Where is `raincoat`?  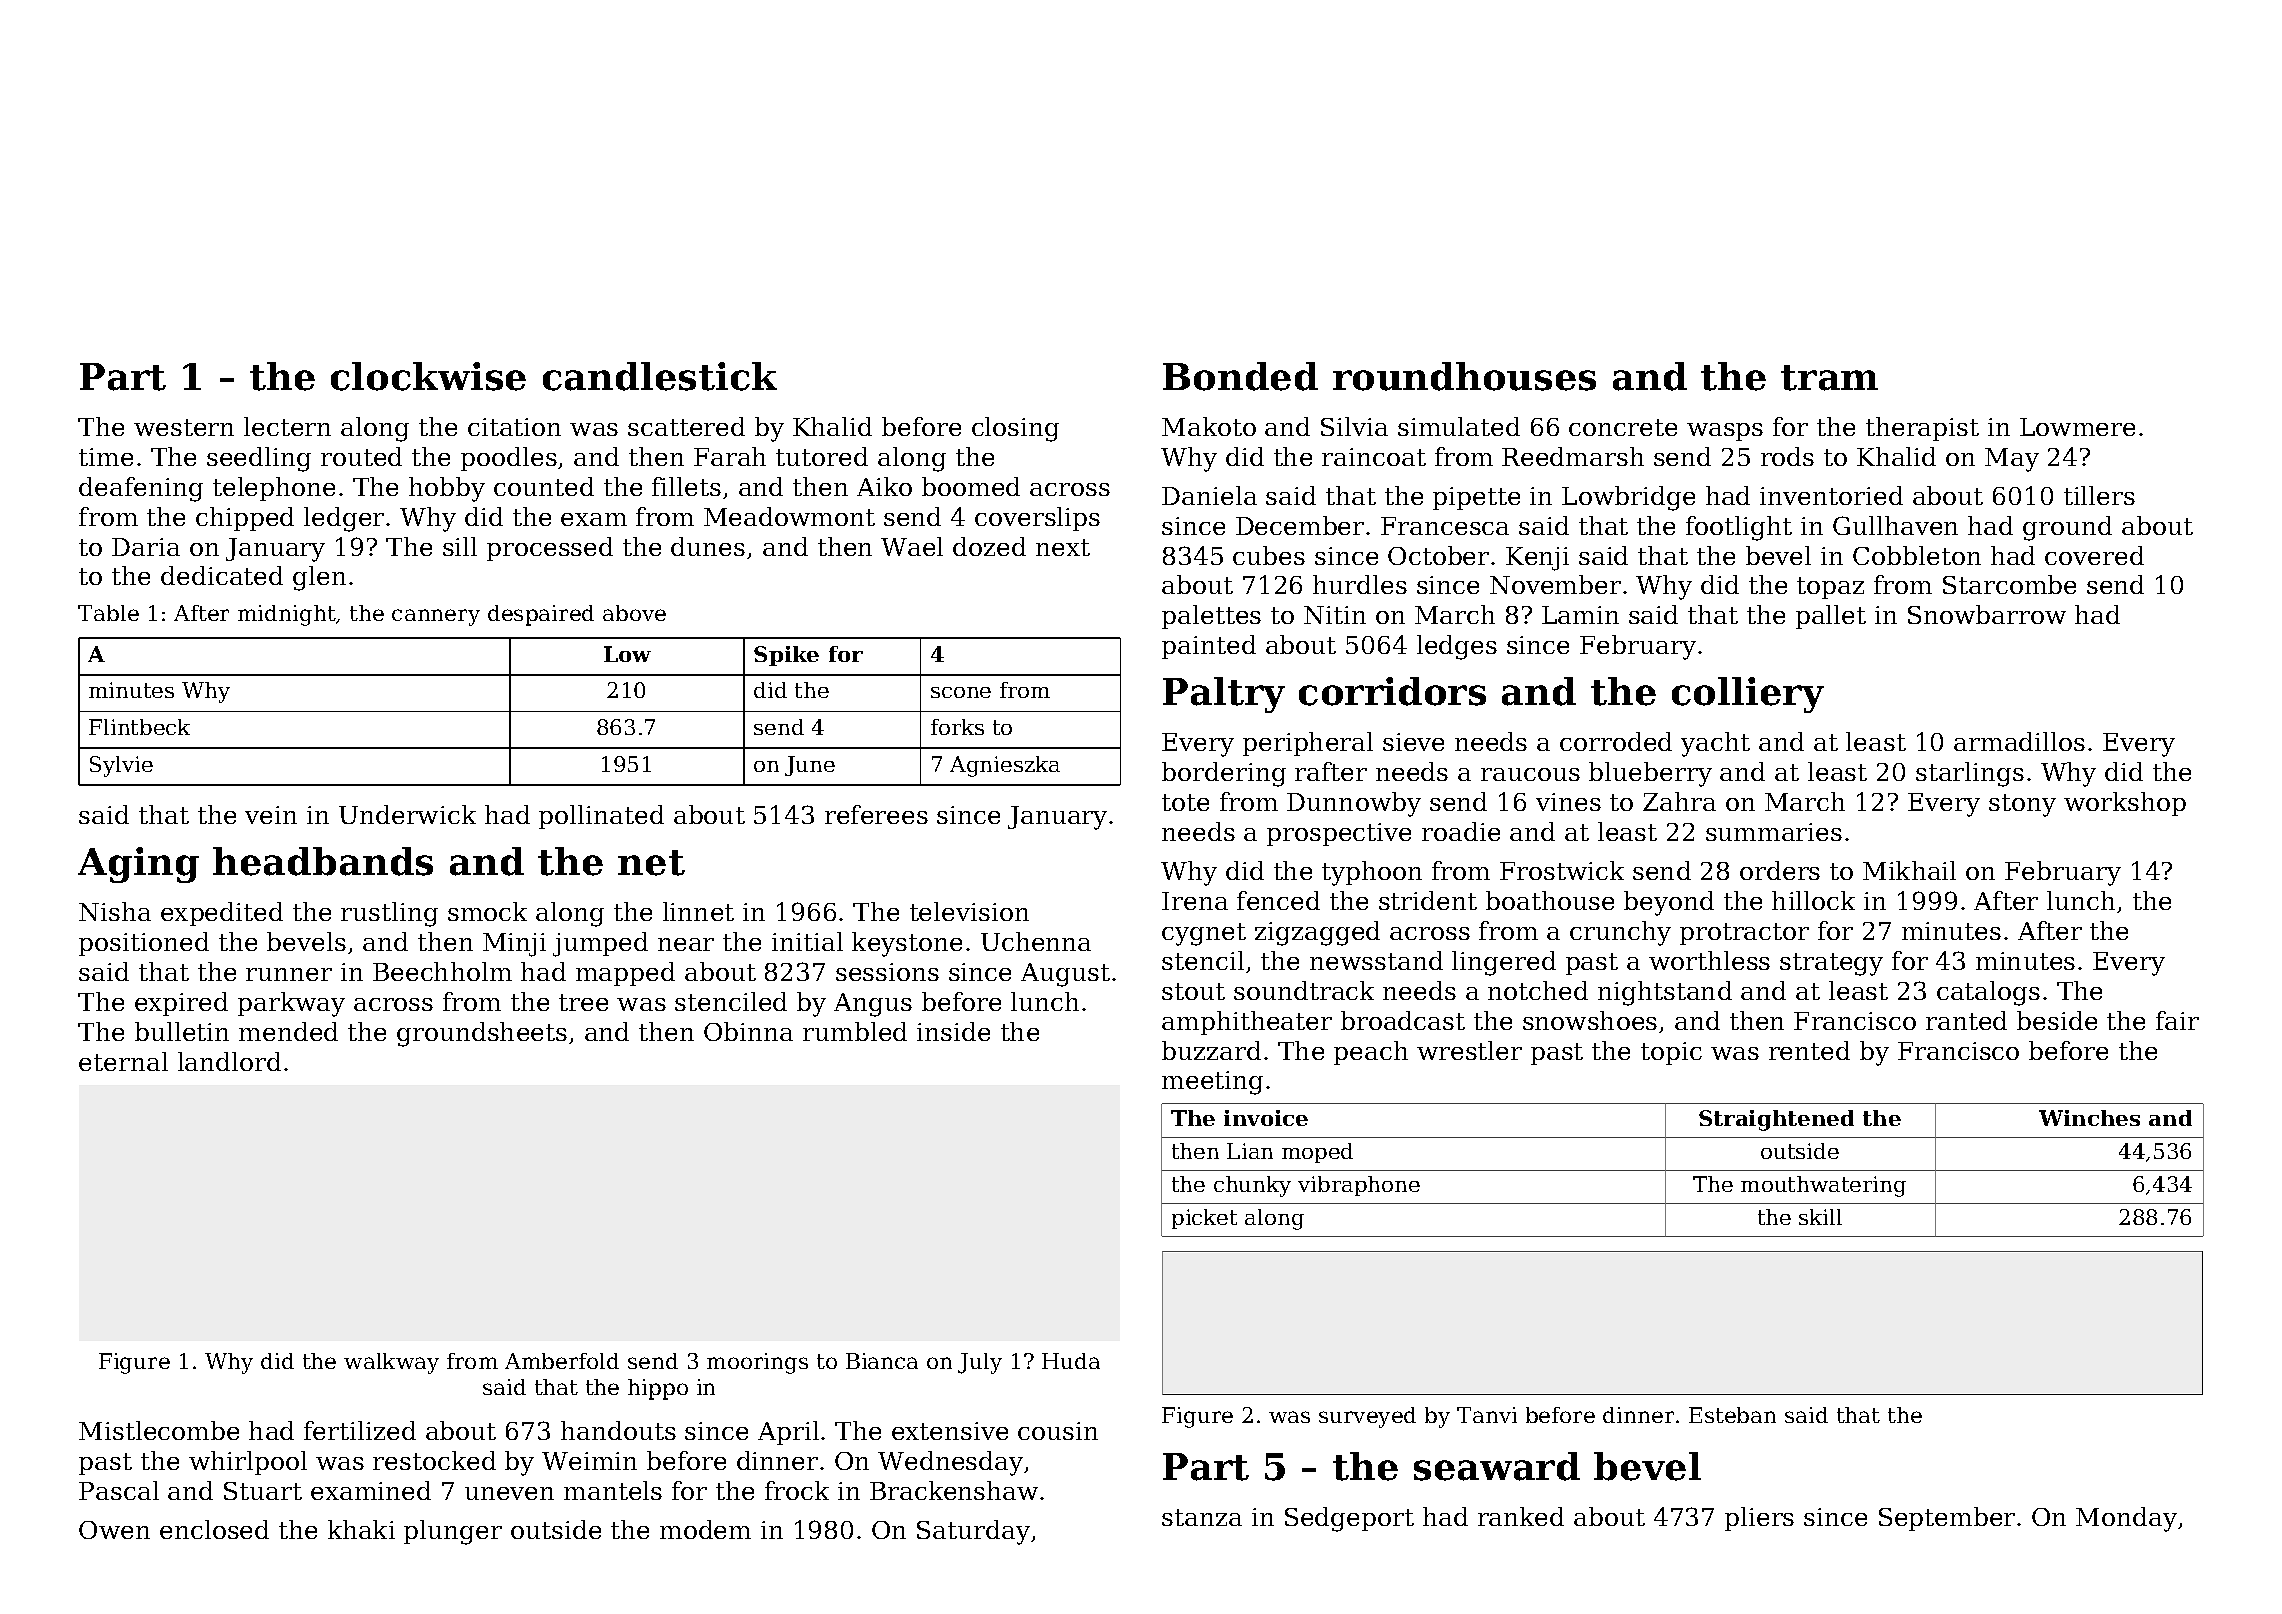
raincoat is located at coordinates (1374, 457).
